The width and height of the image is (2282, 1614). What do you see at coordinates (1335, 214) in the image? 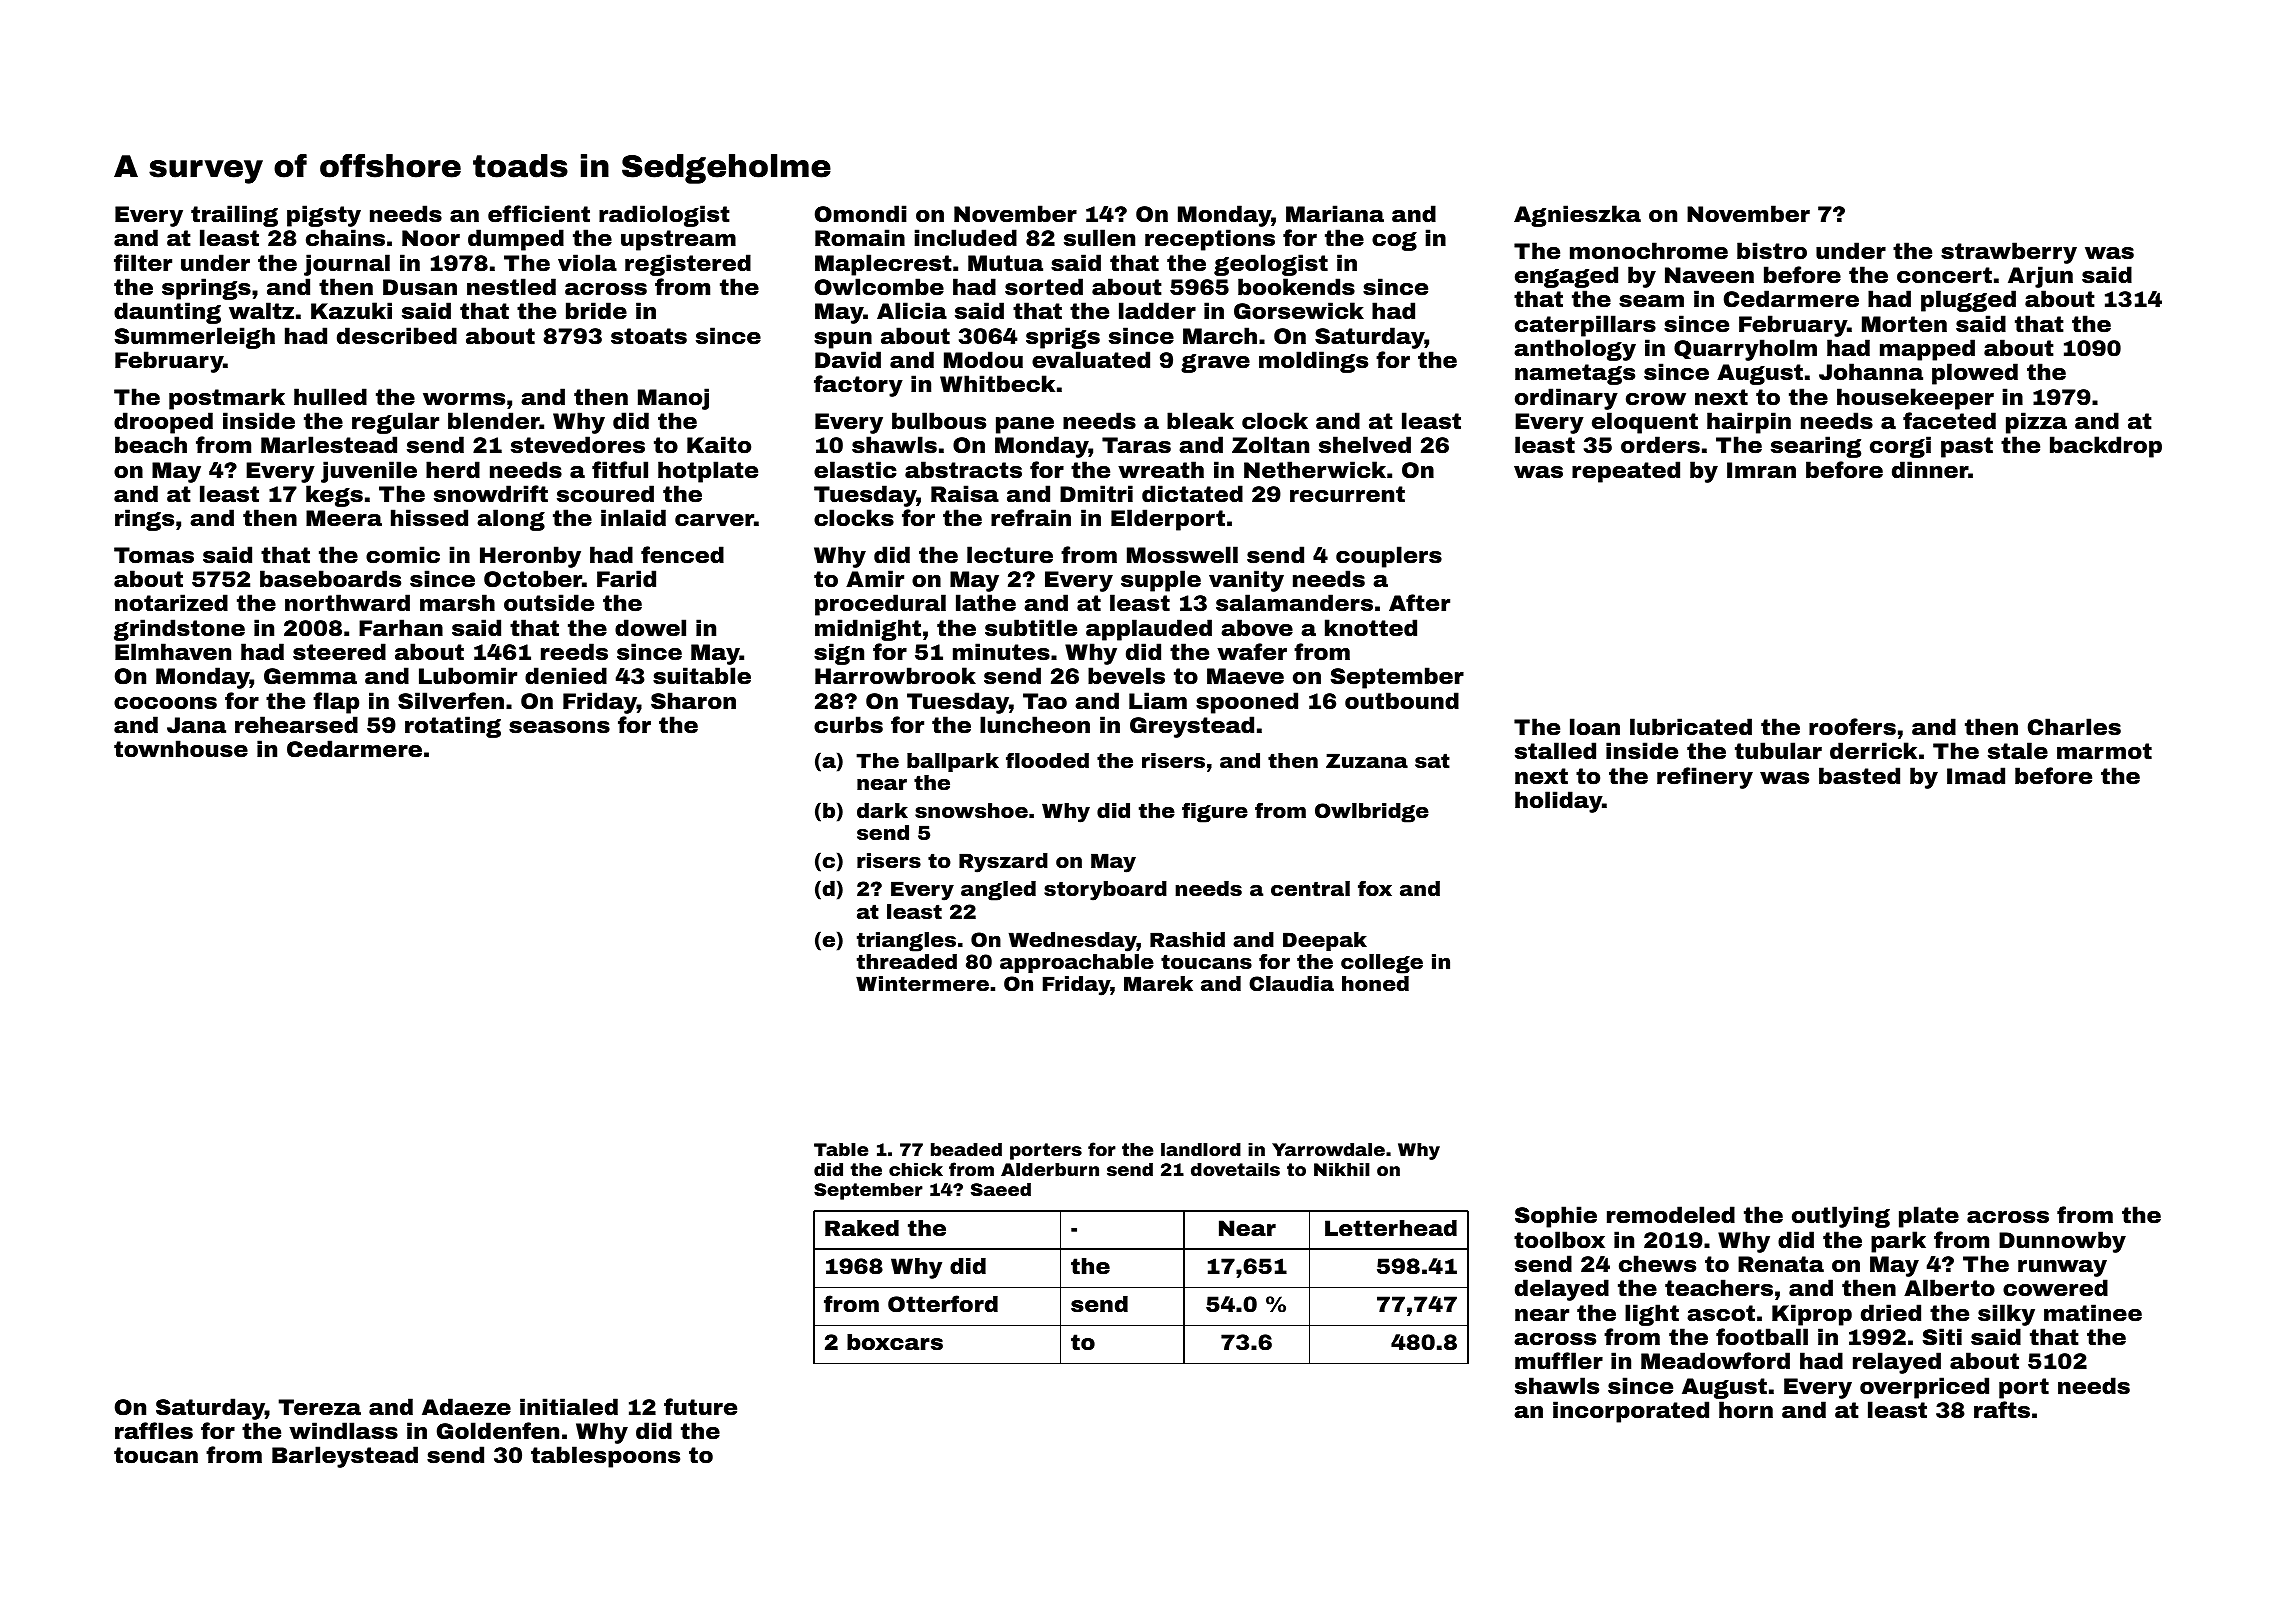
I see `Mariana` at bounding box center [1335, 214].
